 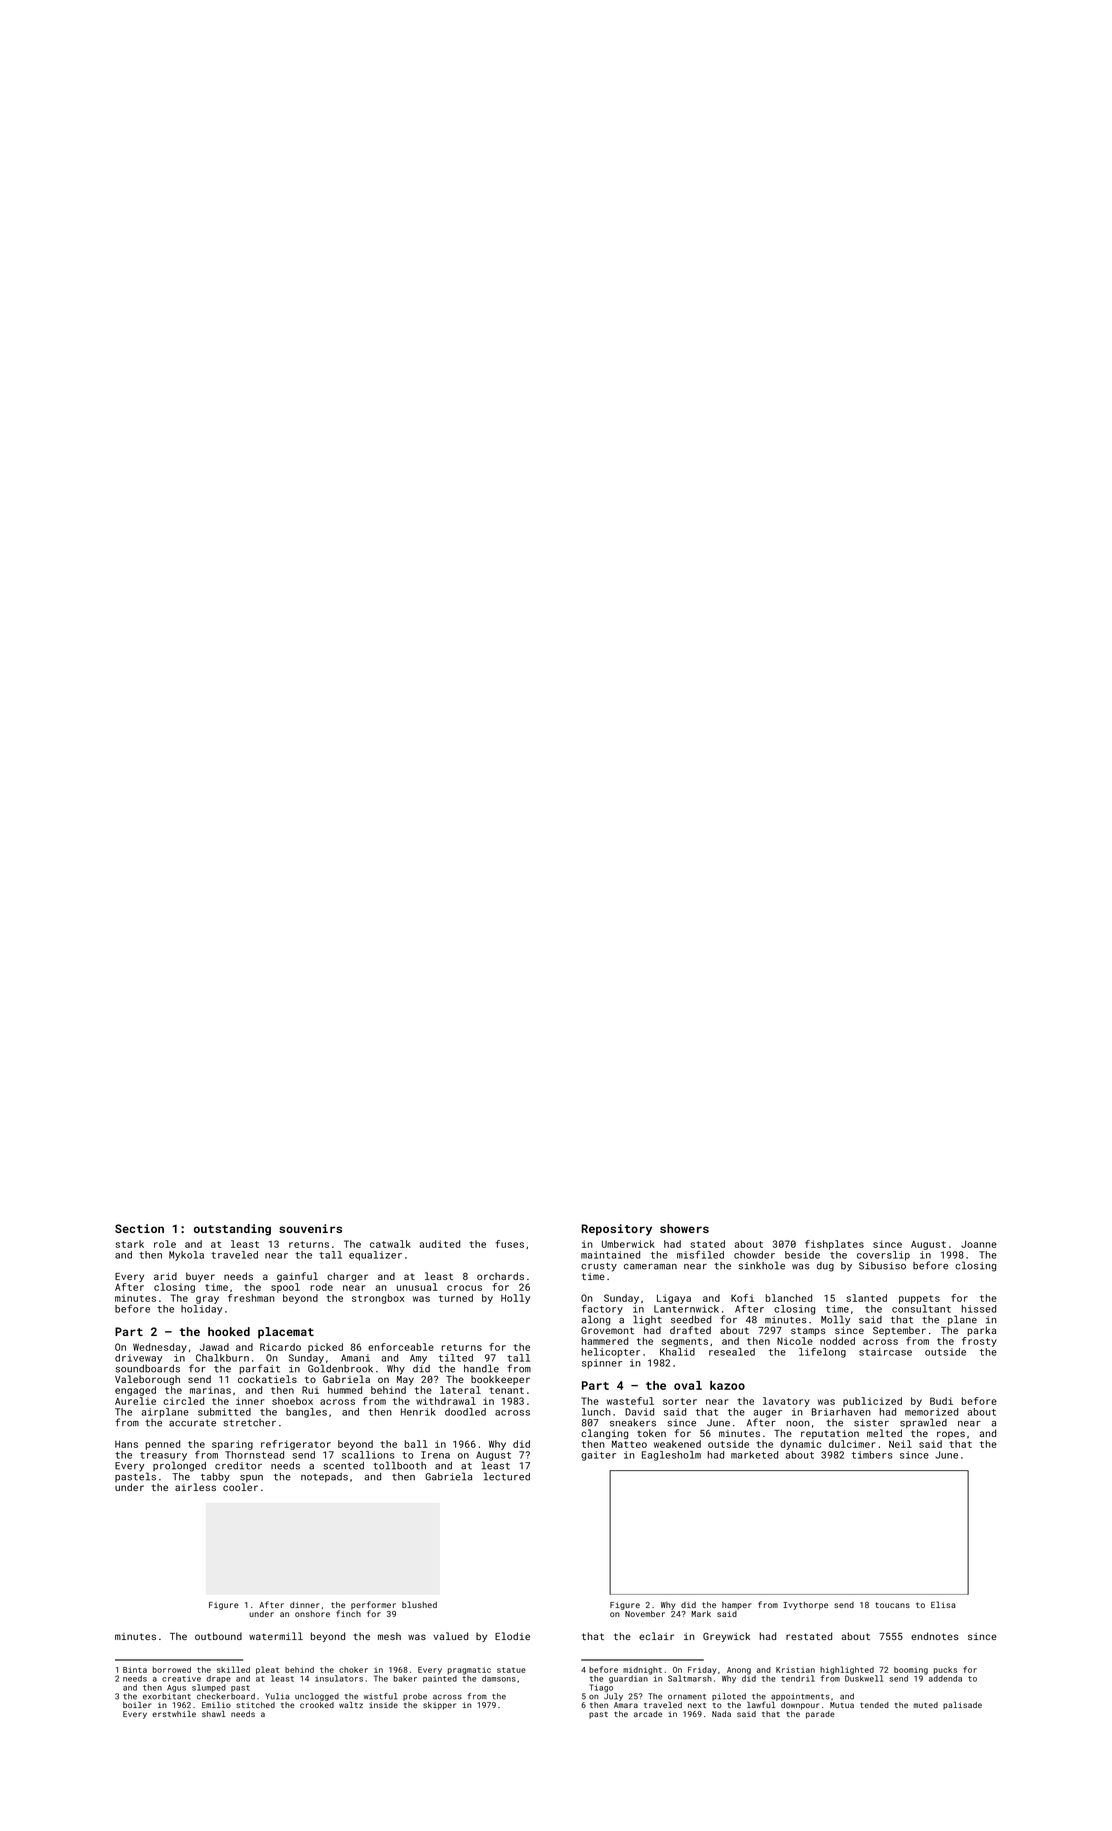 I want to click on outbound, so click(x=218, y=1636).
